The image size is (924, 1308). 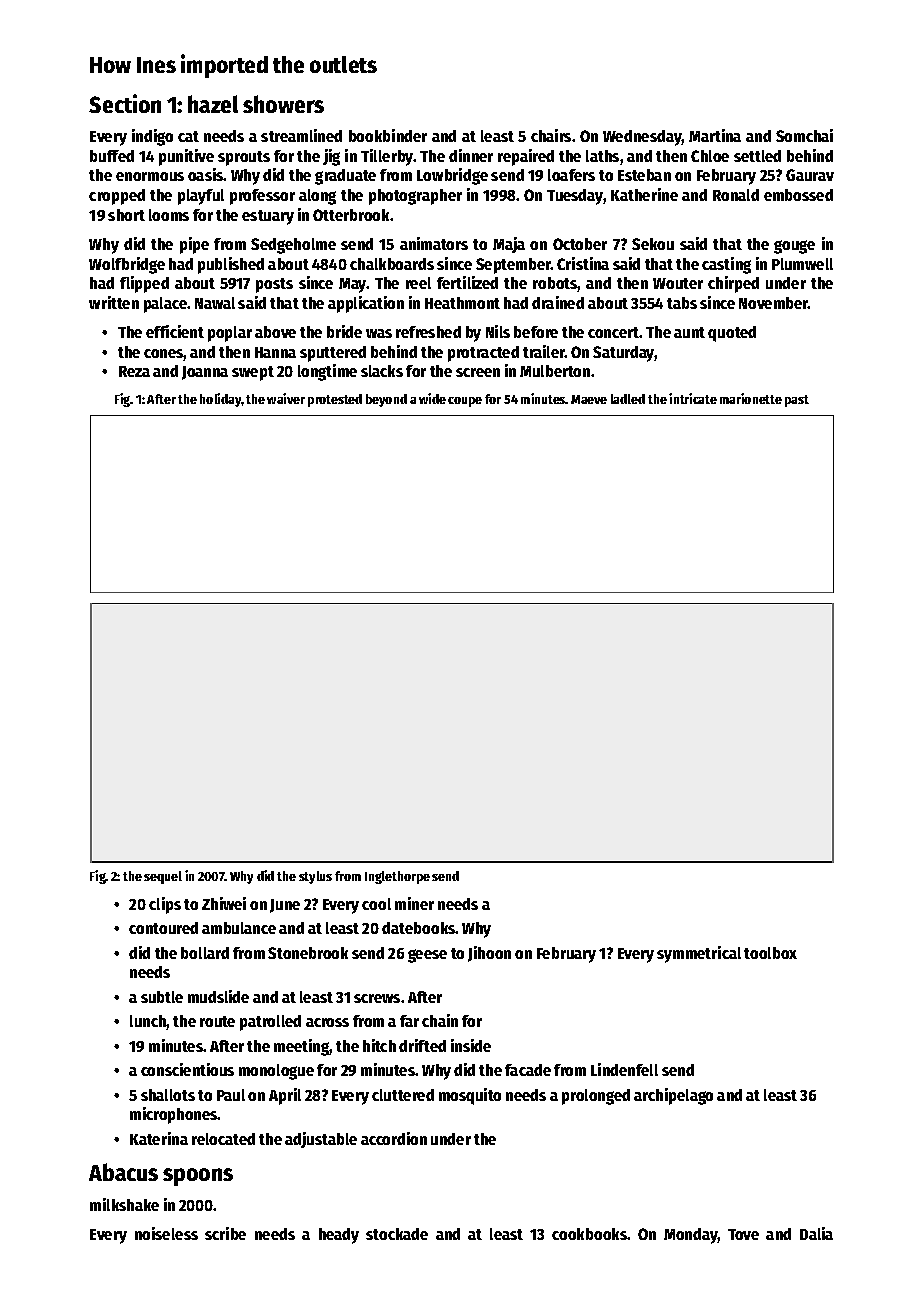 I want to click on Reza, so click(x=134, y=371).
